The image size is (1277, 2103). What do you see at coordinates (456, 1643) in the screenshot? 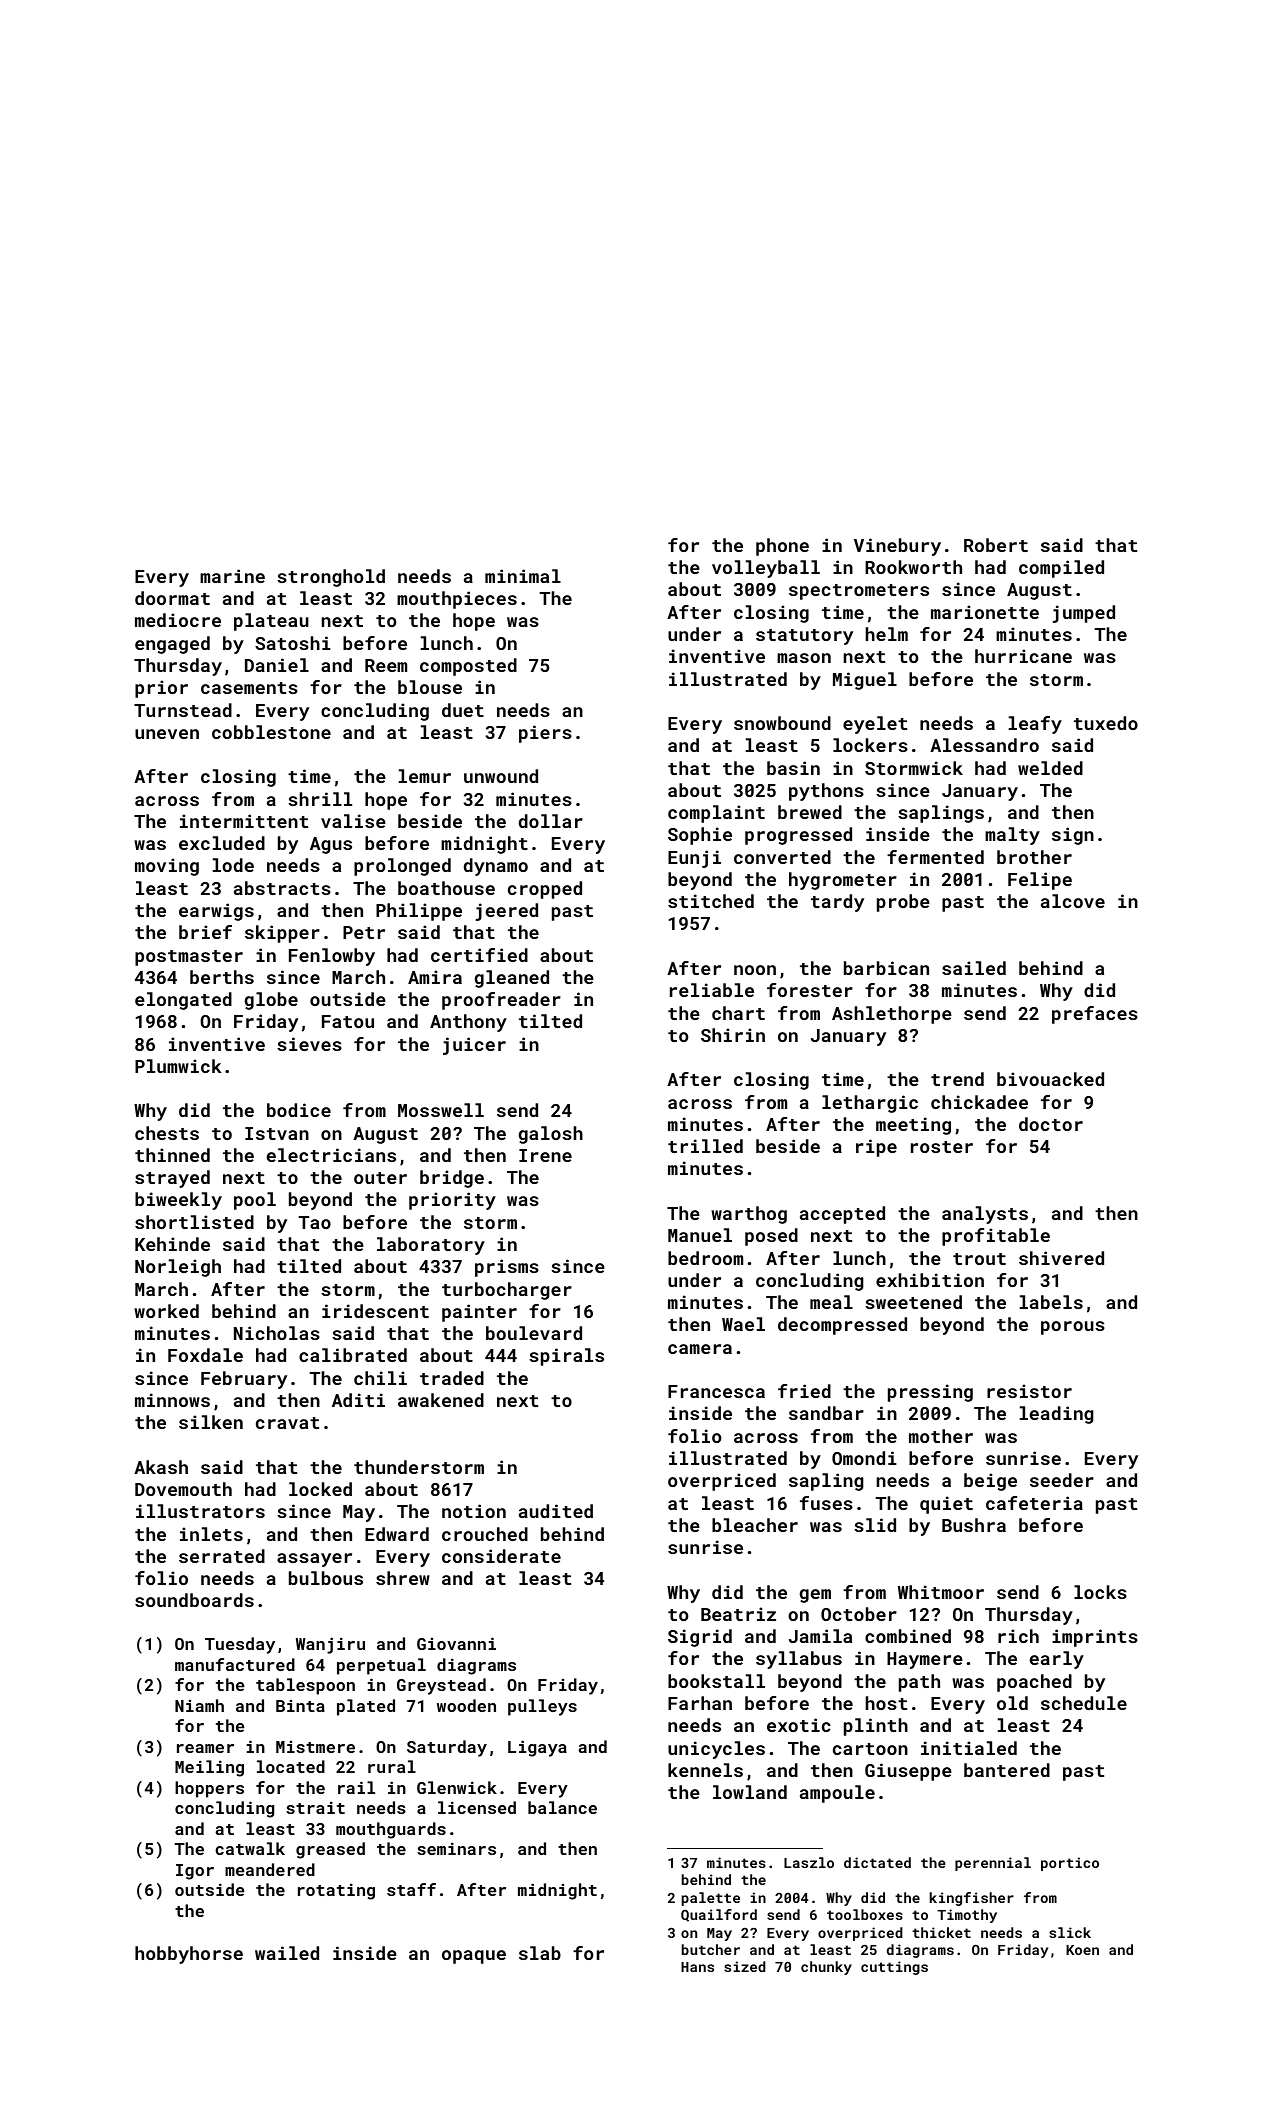
I see `Giovanni` at bounding box center [456, 1643].
